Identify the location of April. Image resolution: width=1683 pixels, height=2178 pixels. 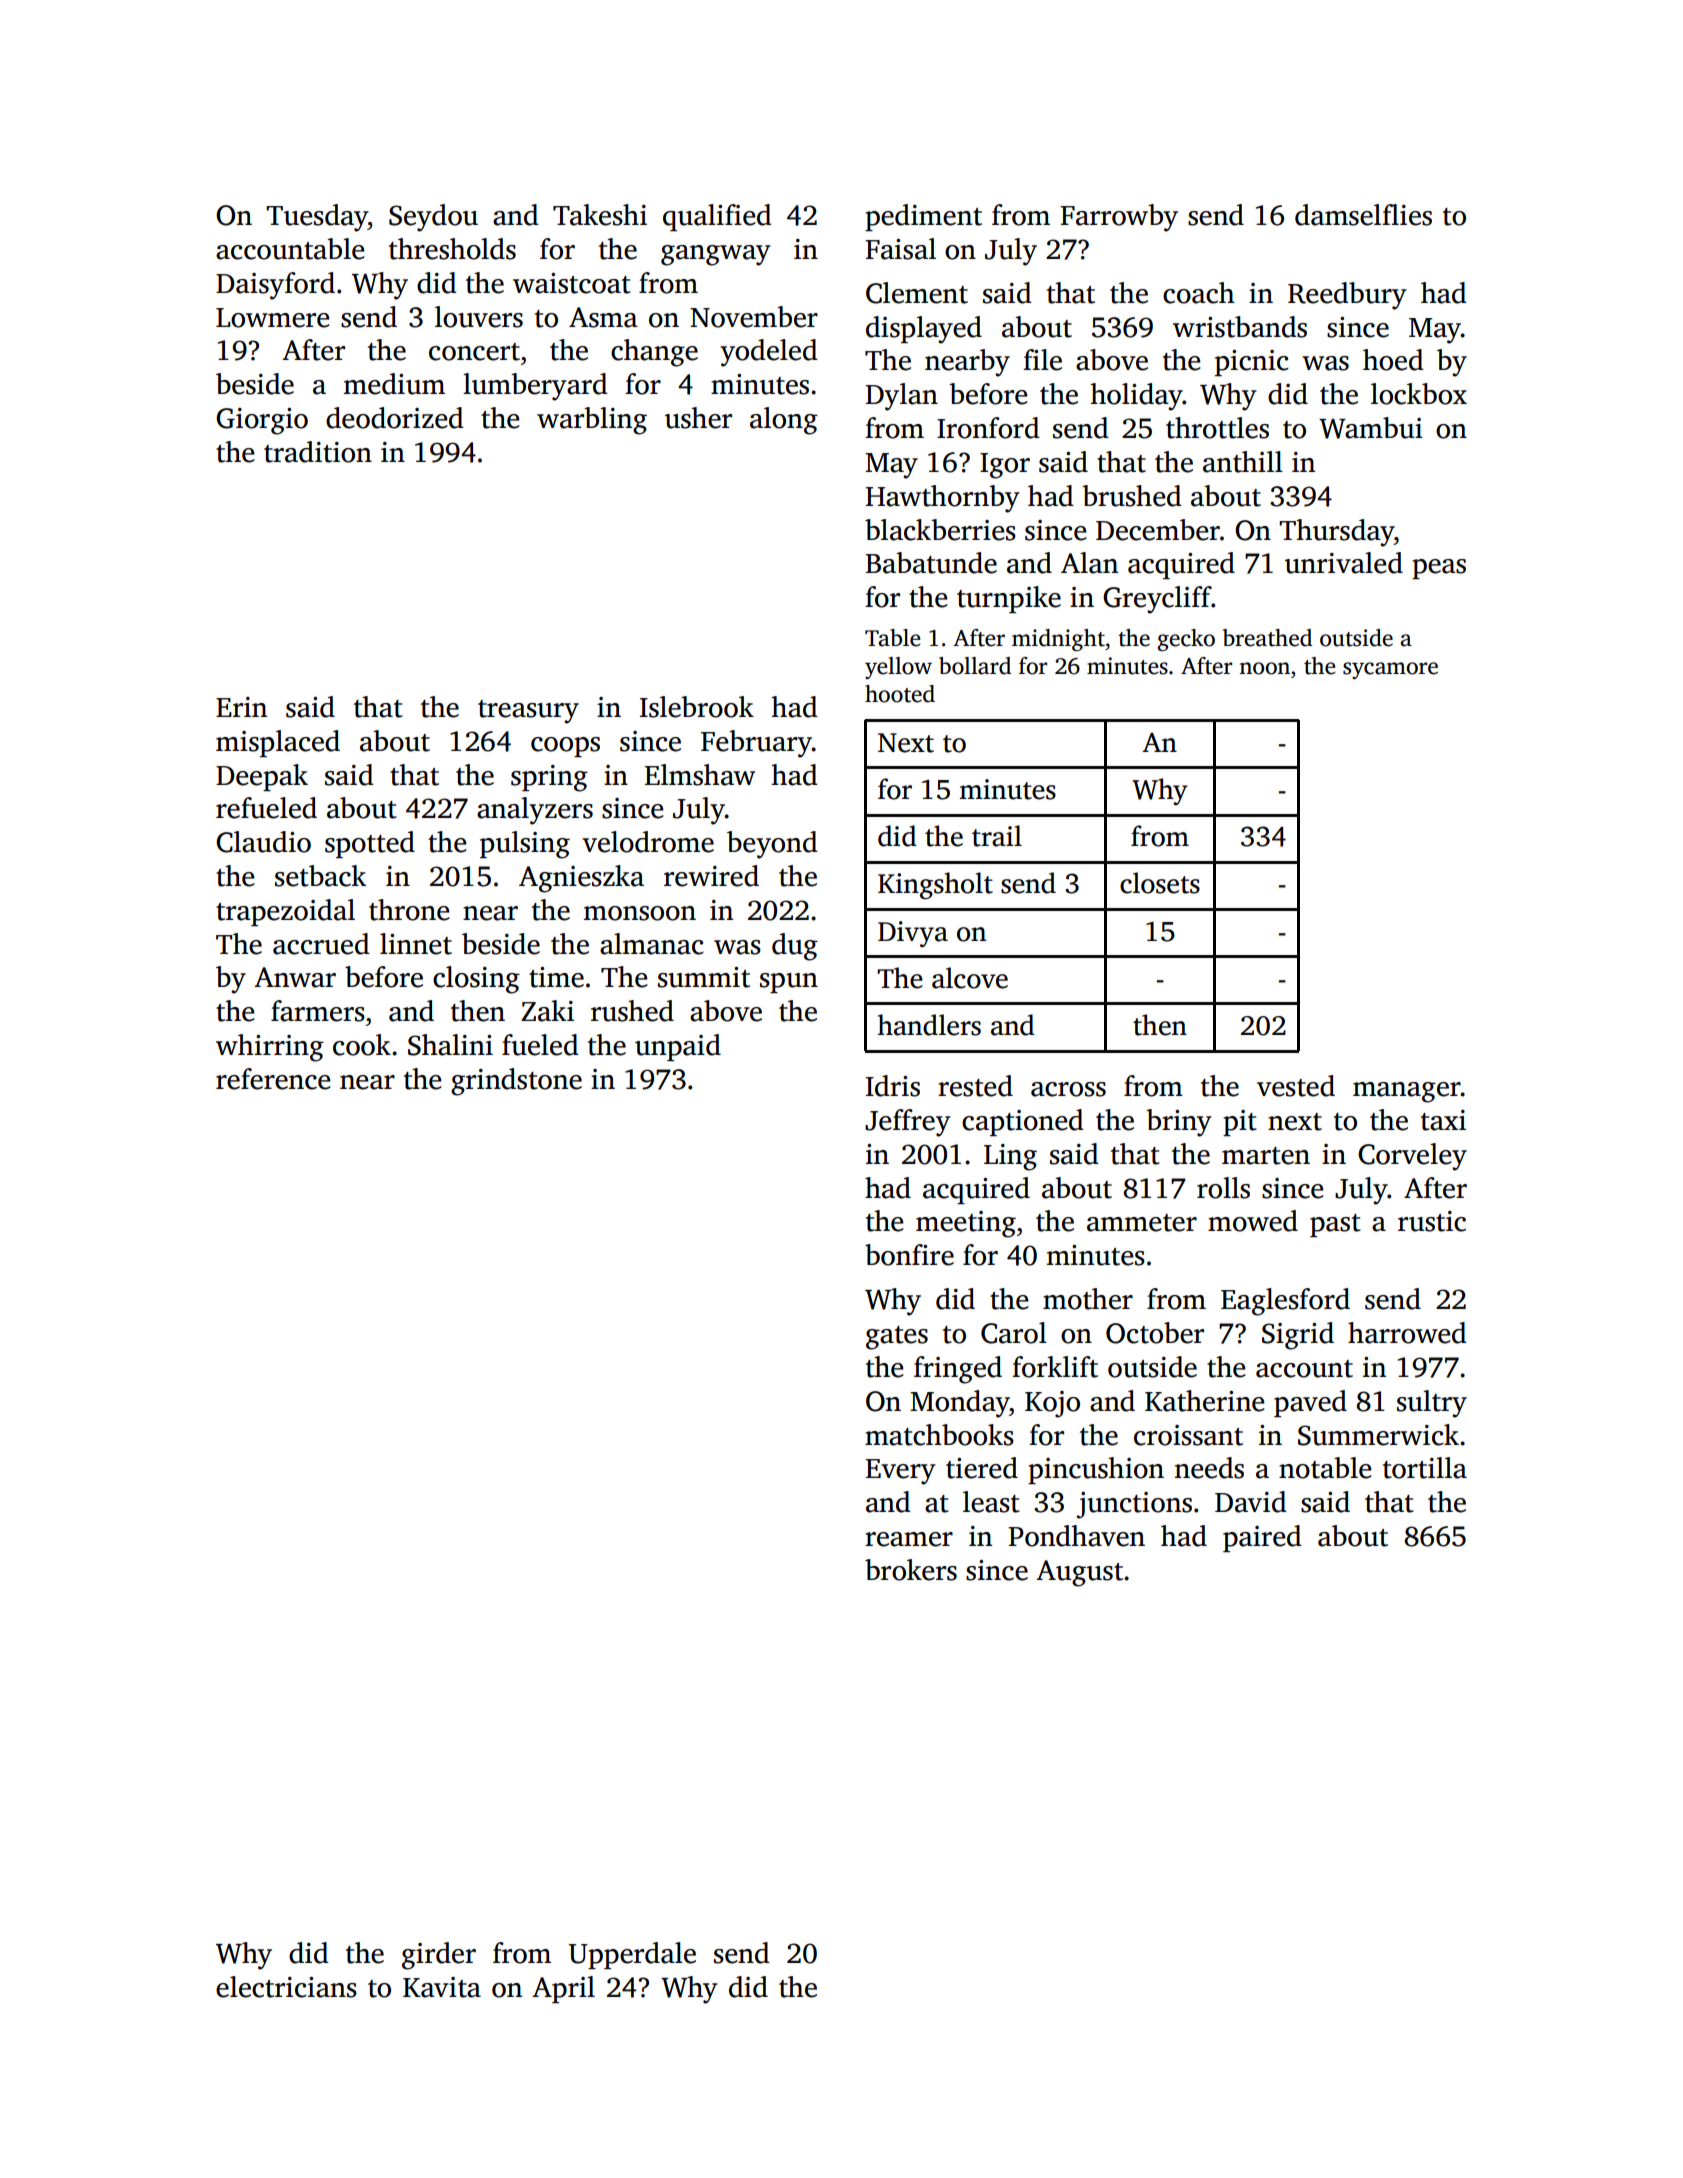
(563, 1989).
